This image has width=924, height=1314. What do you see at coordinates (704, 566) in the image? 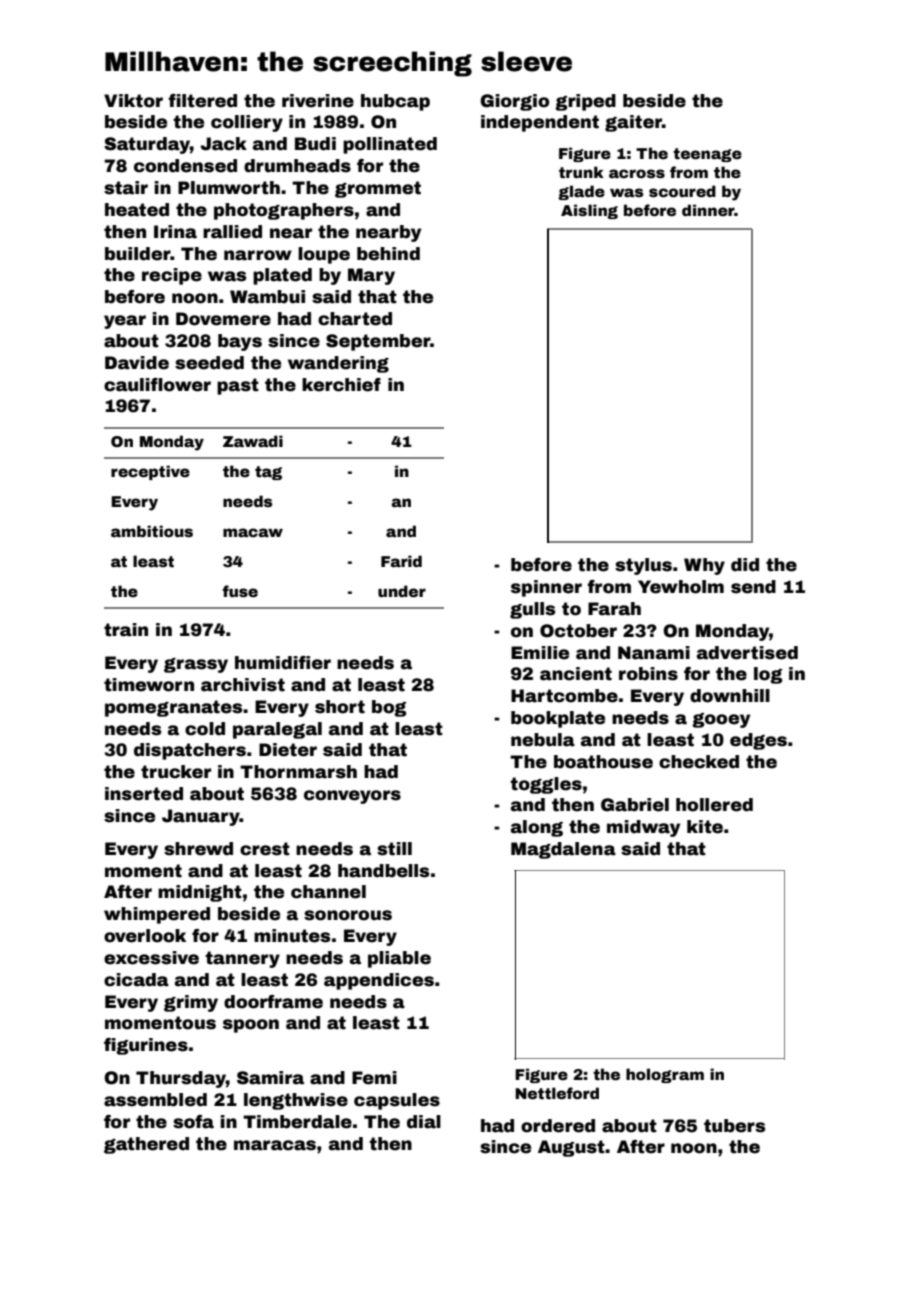
I see `Why` at bounding box center [704, 566].
